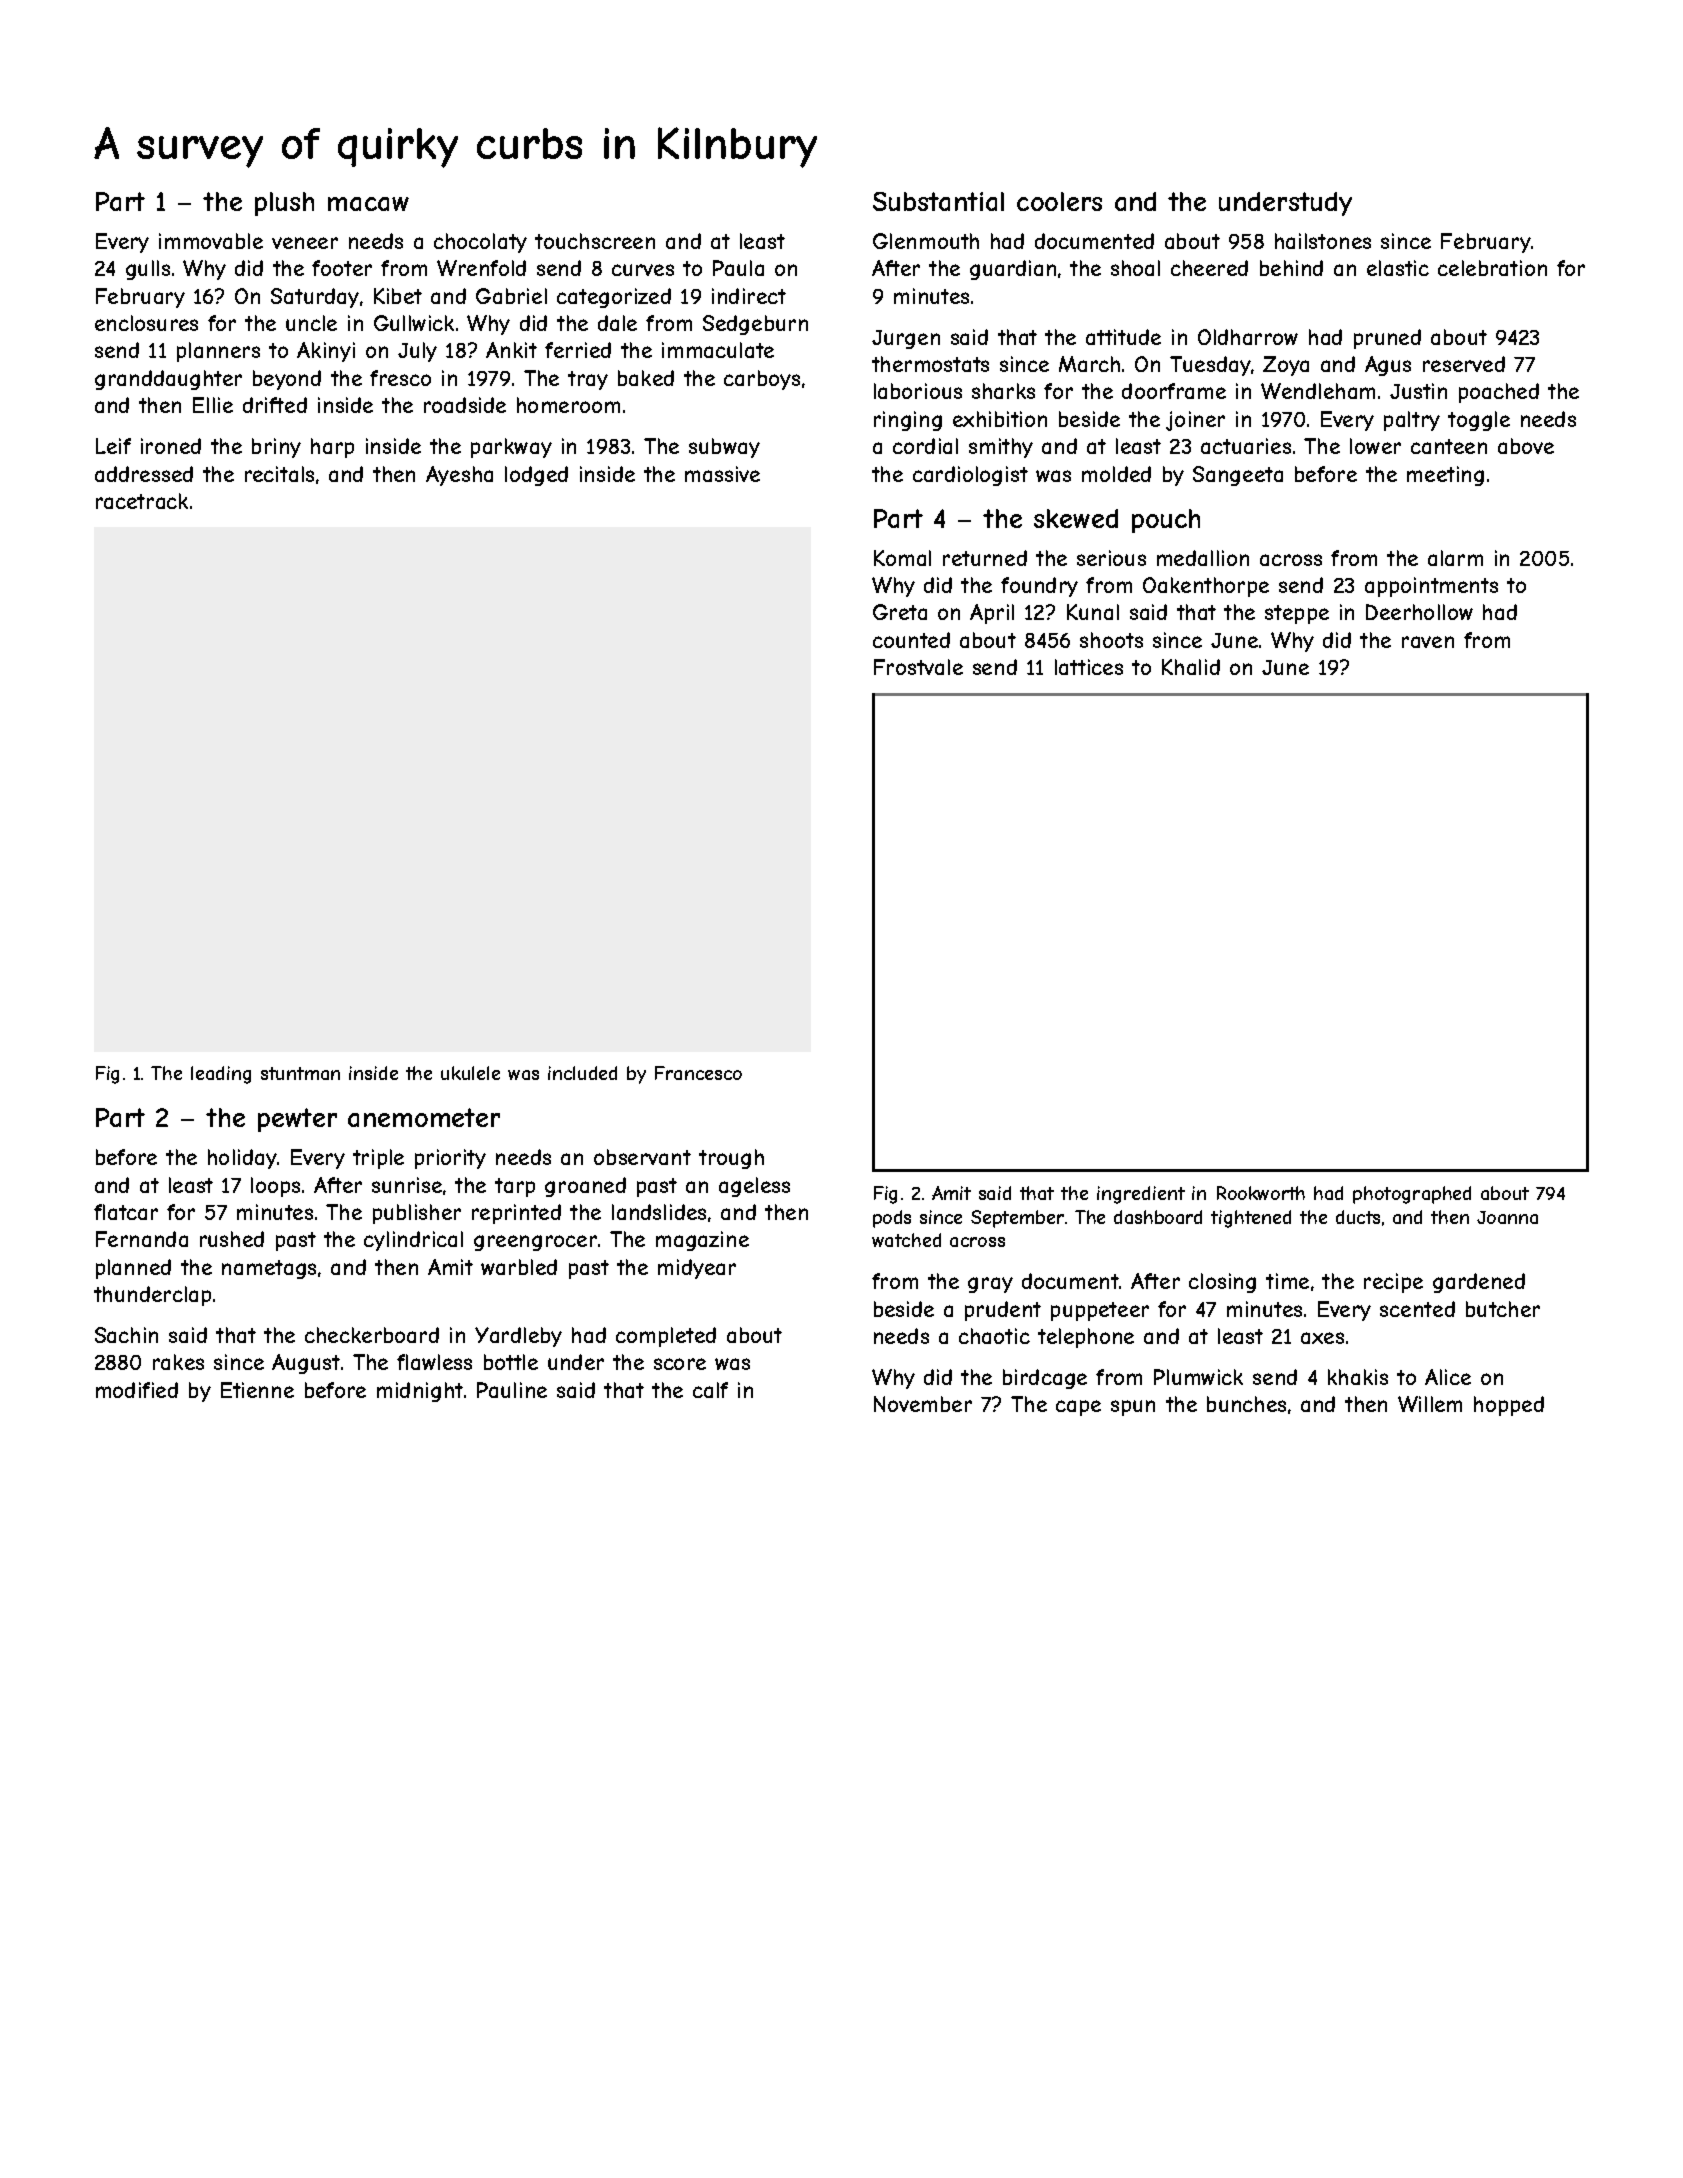 This image has width=1683, height=2178. I want to click on behind, so click(1291, 268).
